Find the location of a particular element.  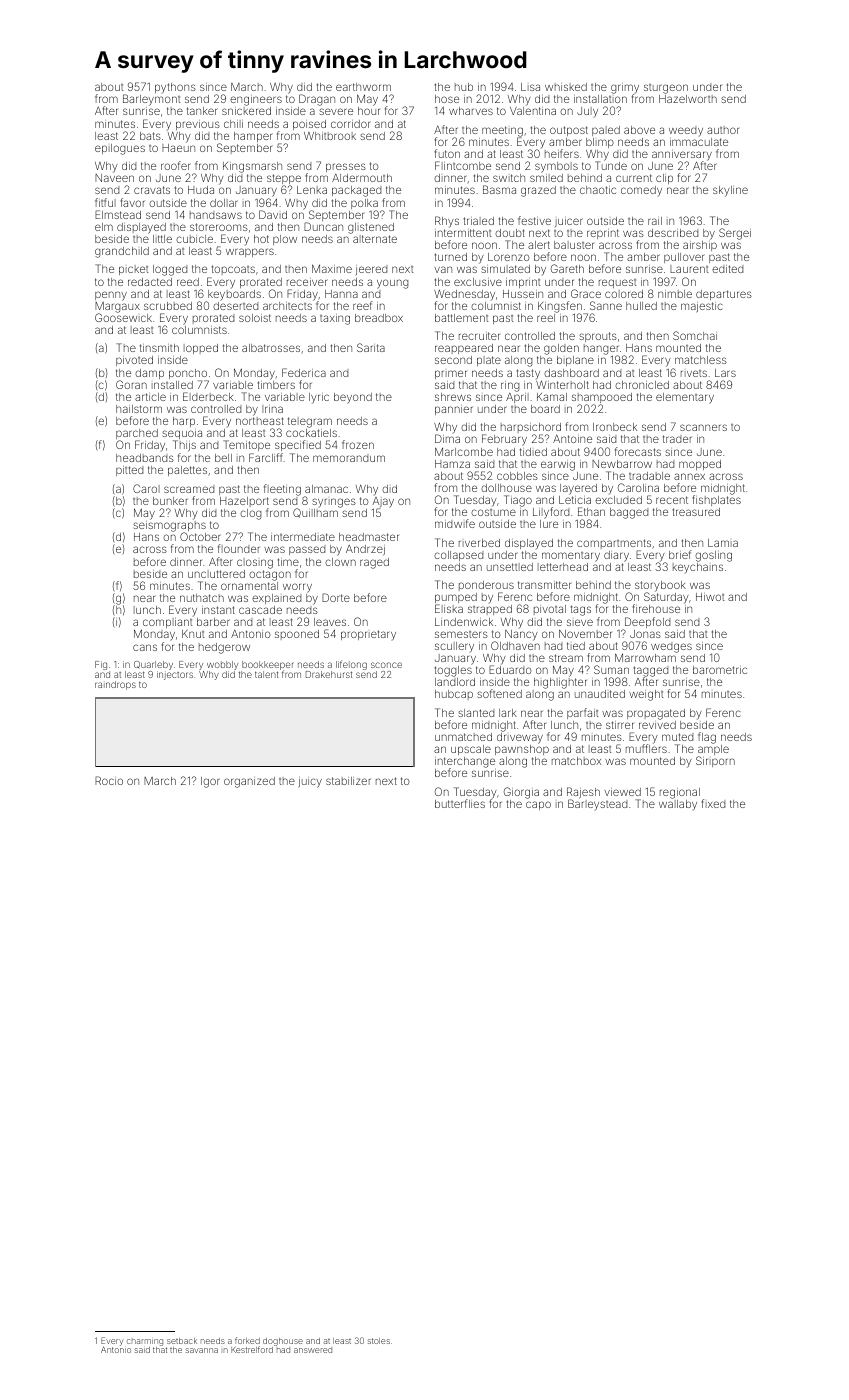

sturgeon is located at coordinates (666, 89).
